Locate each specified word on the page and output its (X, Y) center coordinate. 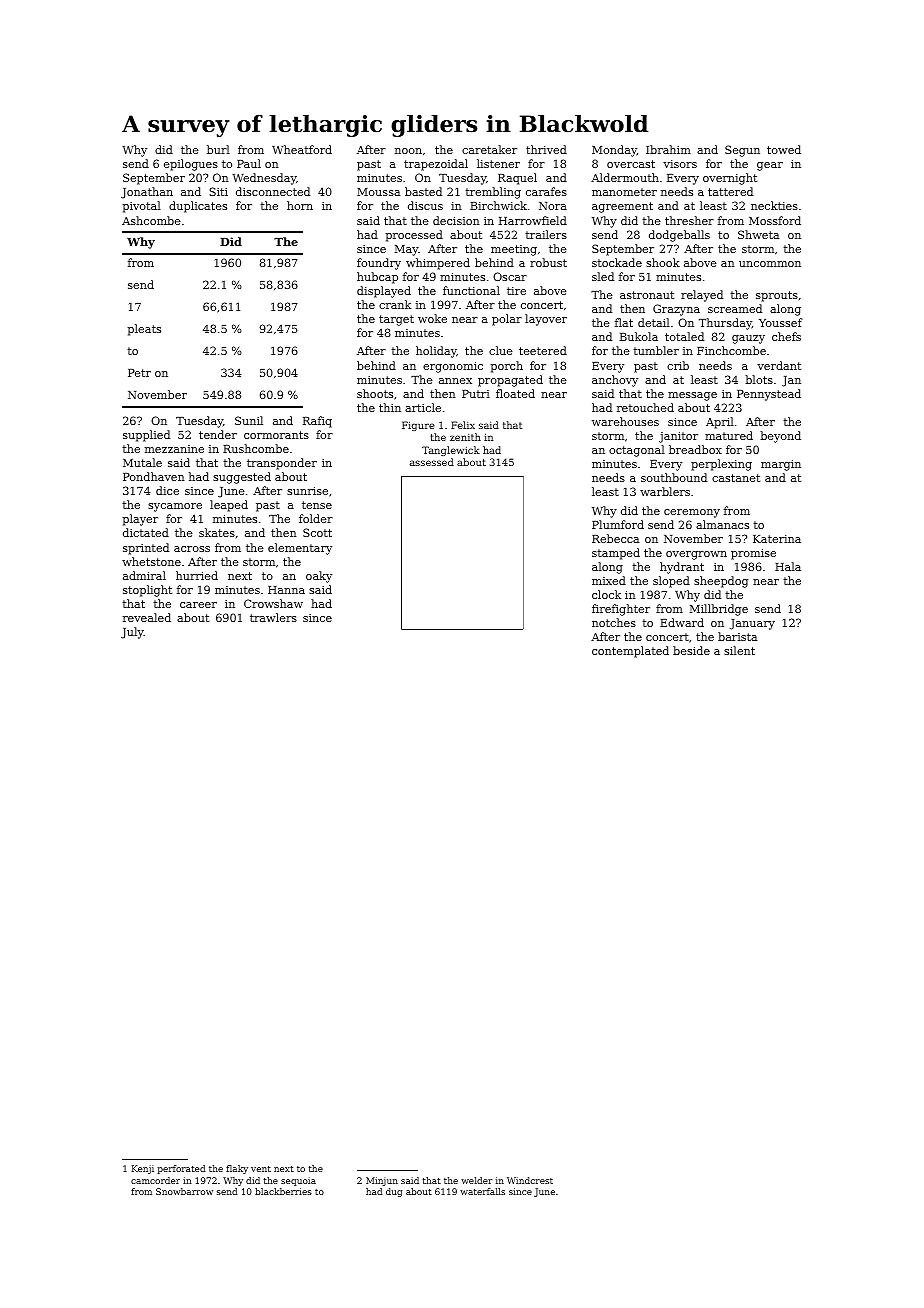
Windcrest (530, 1180)
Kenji (143, 1169)
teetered (543, 350)
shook (663, 262)
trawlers (273, 617)
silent (739, 650)
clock (606, 594)
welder (476, 1180)
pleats (144, 330)
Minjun (382, 1181)
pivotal (141, 207)
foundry (379, 264)
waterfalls (482, 1191)
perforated (181, 1169)
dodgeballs (679, 236)
